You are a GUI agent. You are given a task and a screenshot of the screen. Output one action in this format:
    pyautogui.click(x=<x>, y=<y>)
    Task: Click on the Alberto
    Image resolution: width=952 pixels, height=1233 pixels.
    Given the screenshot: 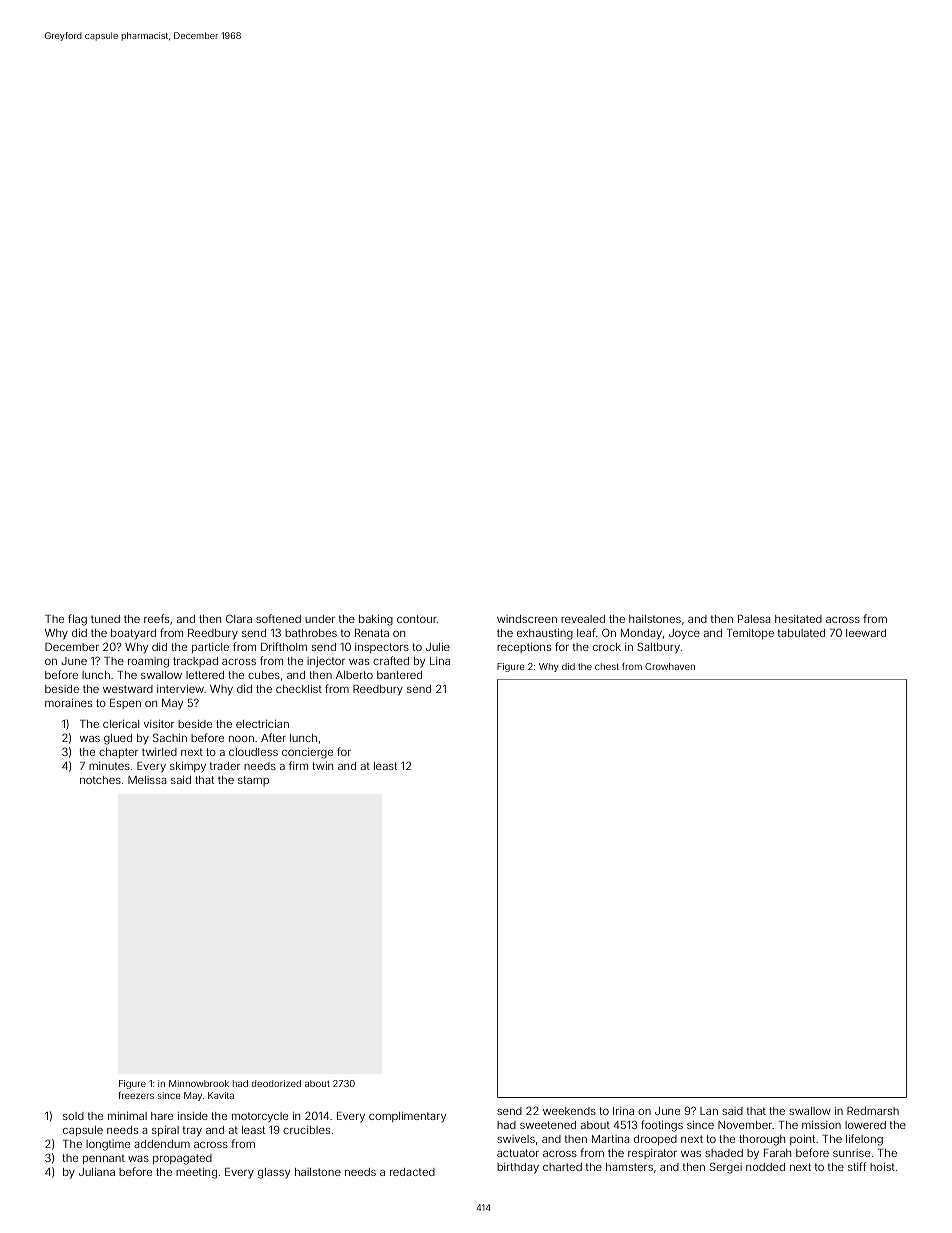 What is the action you would take?
    pyautogui.click(x=354, y=675)
